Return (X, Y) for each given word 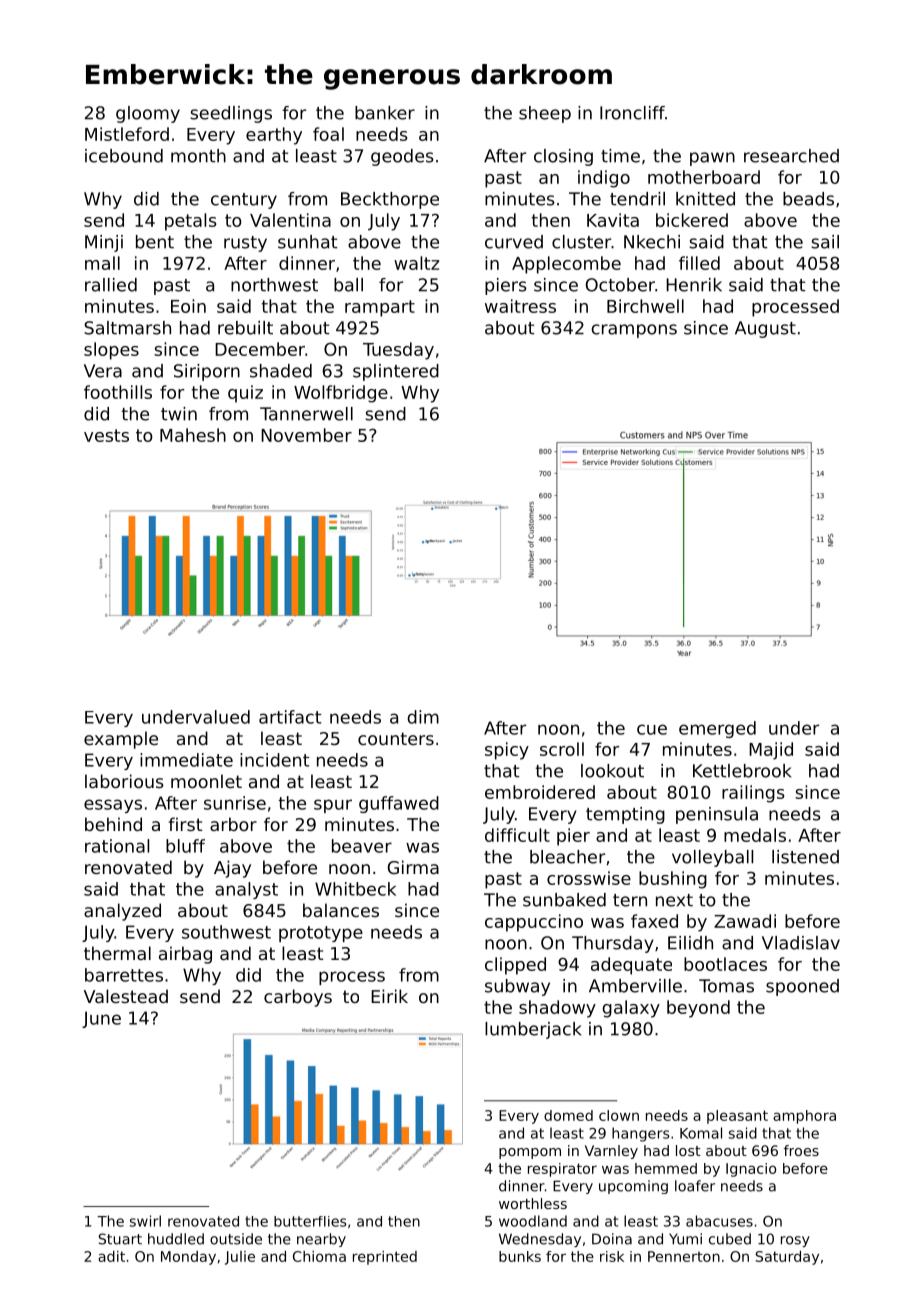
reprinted (385, 1258)
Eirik (389, 996)
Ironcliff (632, 113)
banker (385, 113)
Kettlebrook (742, 771)
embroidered (540, 792)
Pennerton (684, 1256)
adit (111, 1256)
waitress (520, 306)
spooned (802, 987)
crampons (634, 331)
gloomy (148, 114)
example (121, 740)
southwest (226, 932)
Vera (103, 371)
